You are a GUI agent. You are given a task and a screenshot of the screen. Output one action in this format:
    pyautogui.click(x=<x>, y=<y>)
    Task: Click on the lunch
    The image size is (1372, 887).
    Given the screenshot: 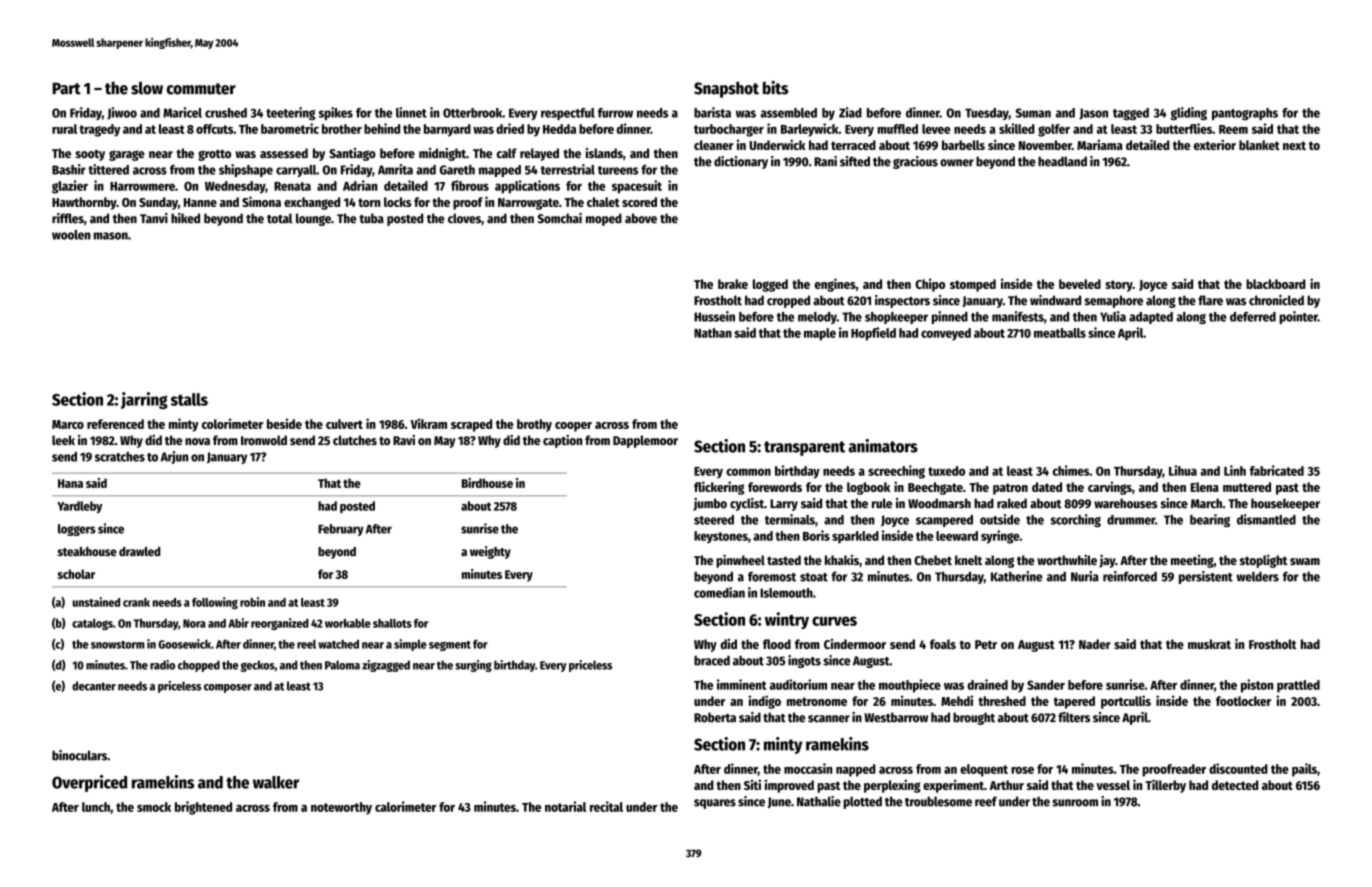 What is the action you would take?
    pyautogui.click(x=96, y=807)
